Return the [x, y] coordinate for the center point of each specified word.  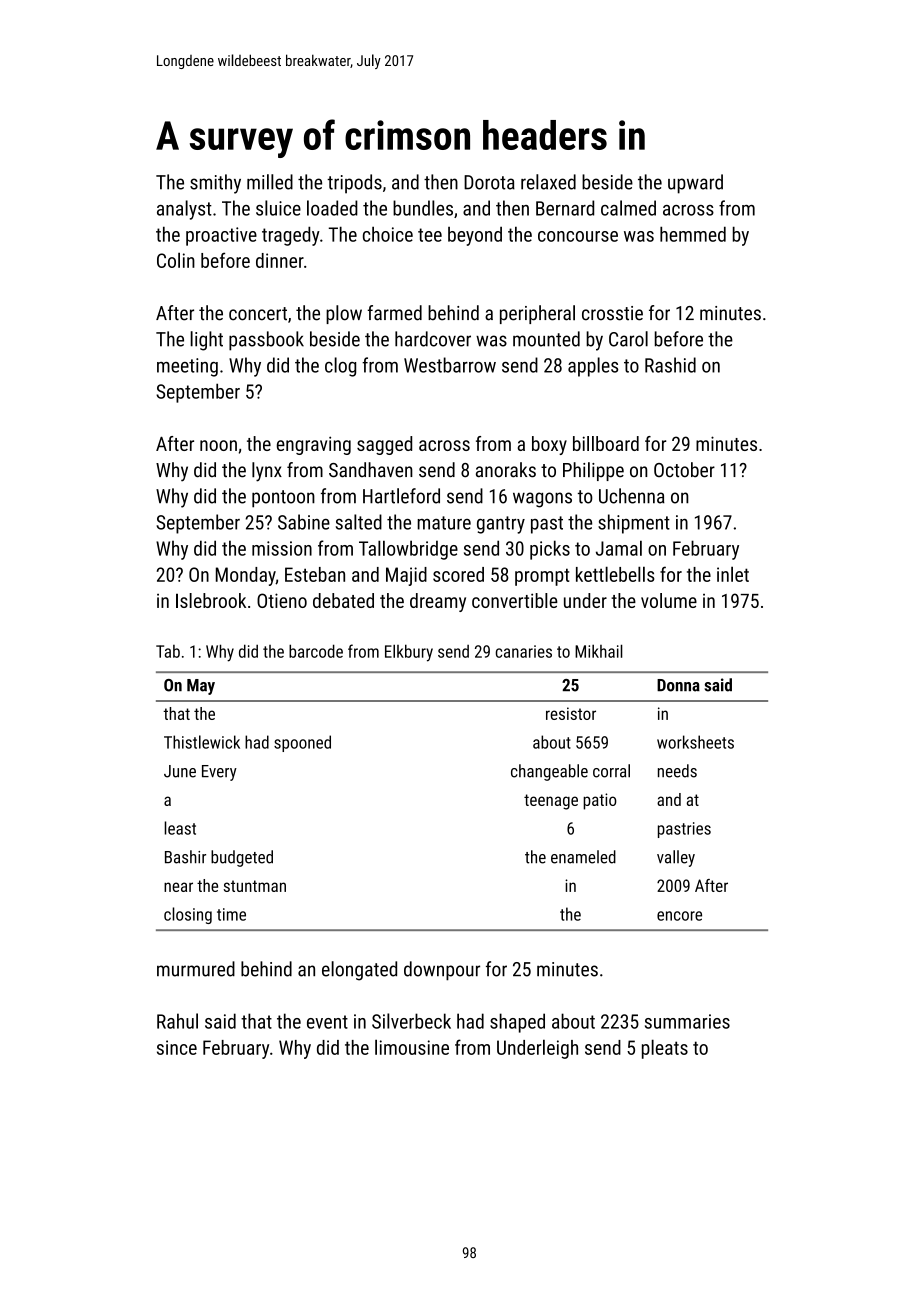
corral [611, 771]
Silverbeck [411, 1021]
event [327, 1022]
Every [219, 773]
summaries [687, 1021]
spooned [302, 743]
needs [677, 771]
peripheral [537, 314]
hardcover [433, 339]
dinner [280, 260]
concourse [578, 236]
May [201, 687]
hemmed [693, 234]
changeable [549, 772]
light [206, 341]
